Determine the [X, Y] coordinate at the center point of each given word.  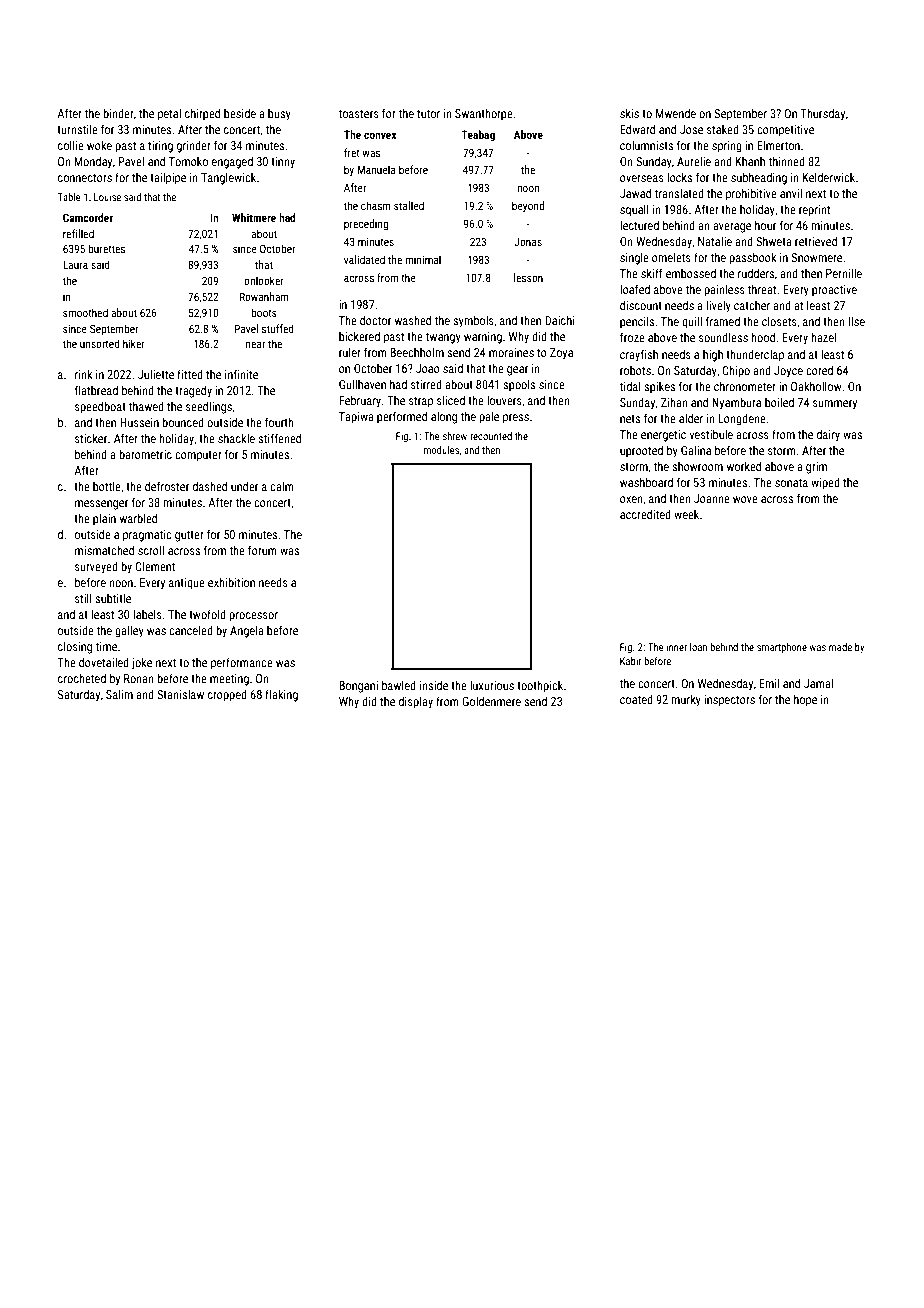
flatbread [96, 390]
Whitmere [254, 217]
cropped [227, 695]
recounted [491, 436]
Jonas [528, 241]
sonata [791, 483]
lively [719, 306]
